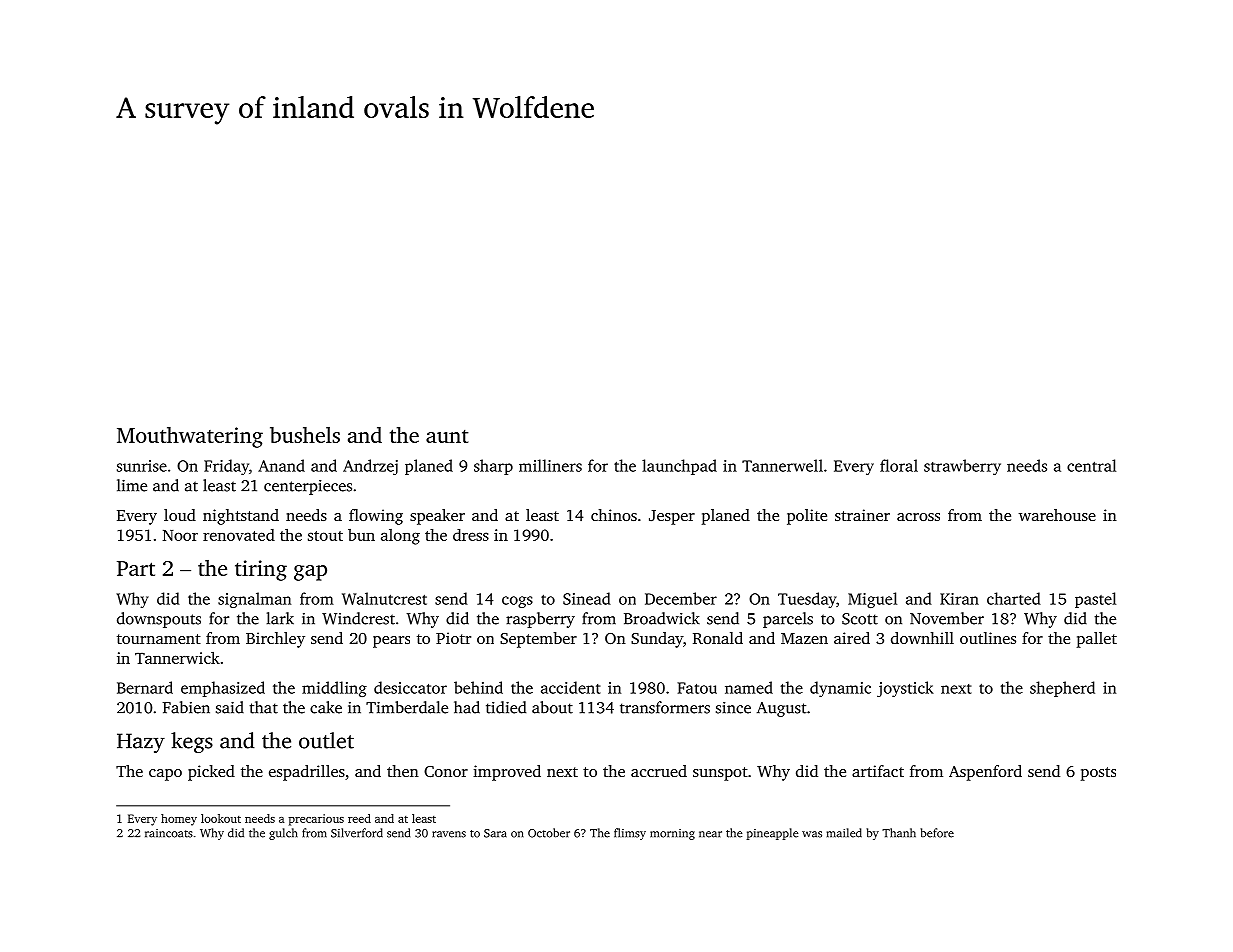 The height and width of the page is (952, 1233). Describe the element at coordinates (947, 618) in the page. I see `November` at that location.
